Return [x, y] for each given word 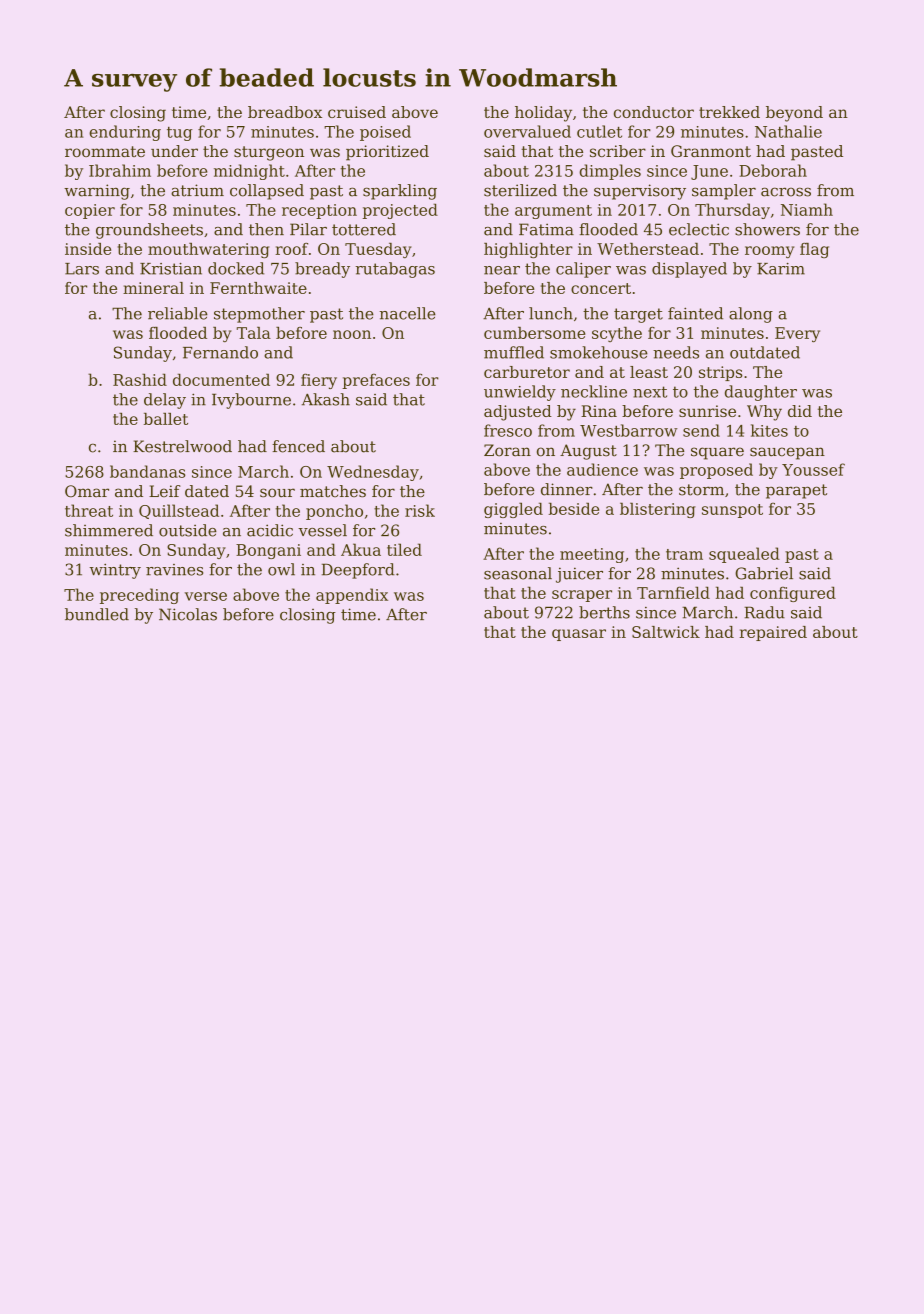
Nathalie [788, 131]
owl [281, 569]
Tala [254, 333]
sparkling [400, 192]
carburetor [527, 372]
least [649, 372]
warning [97, 192]
